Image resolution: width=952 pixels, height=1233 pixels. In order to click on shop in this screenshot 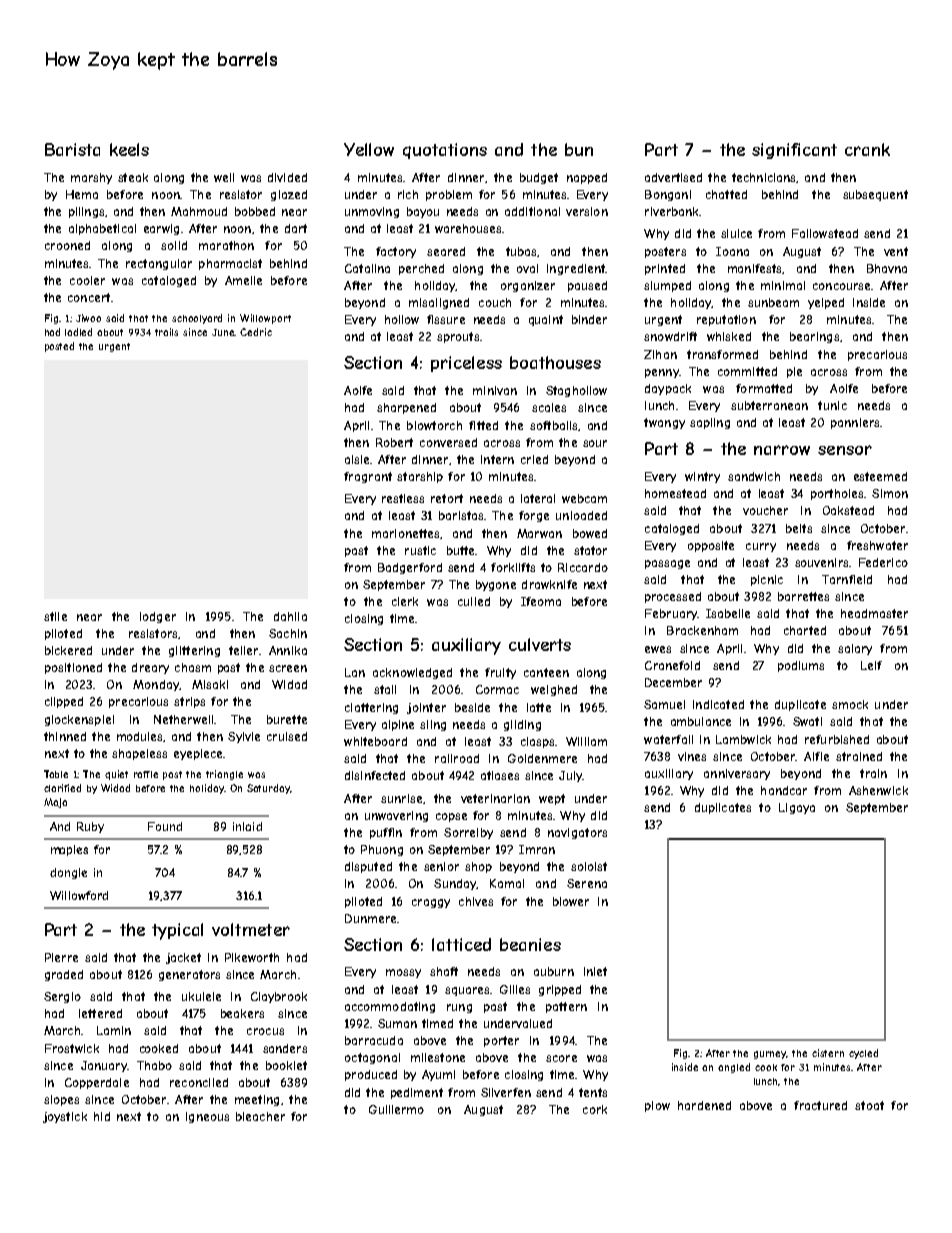, I will do `click(478, 867)`.
